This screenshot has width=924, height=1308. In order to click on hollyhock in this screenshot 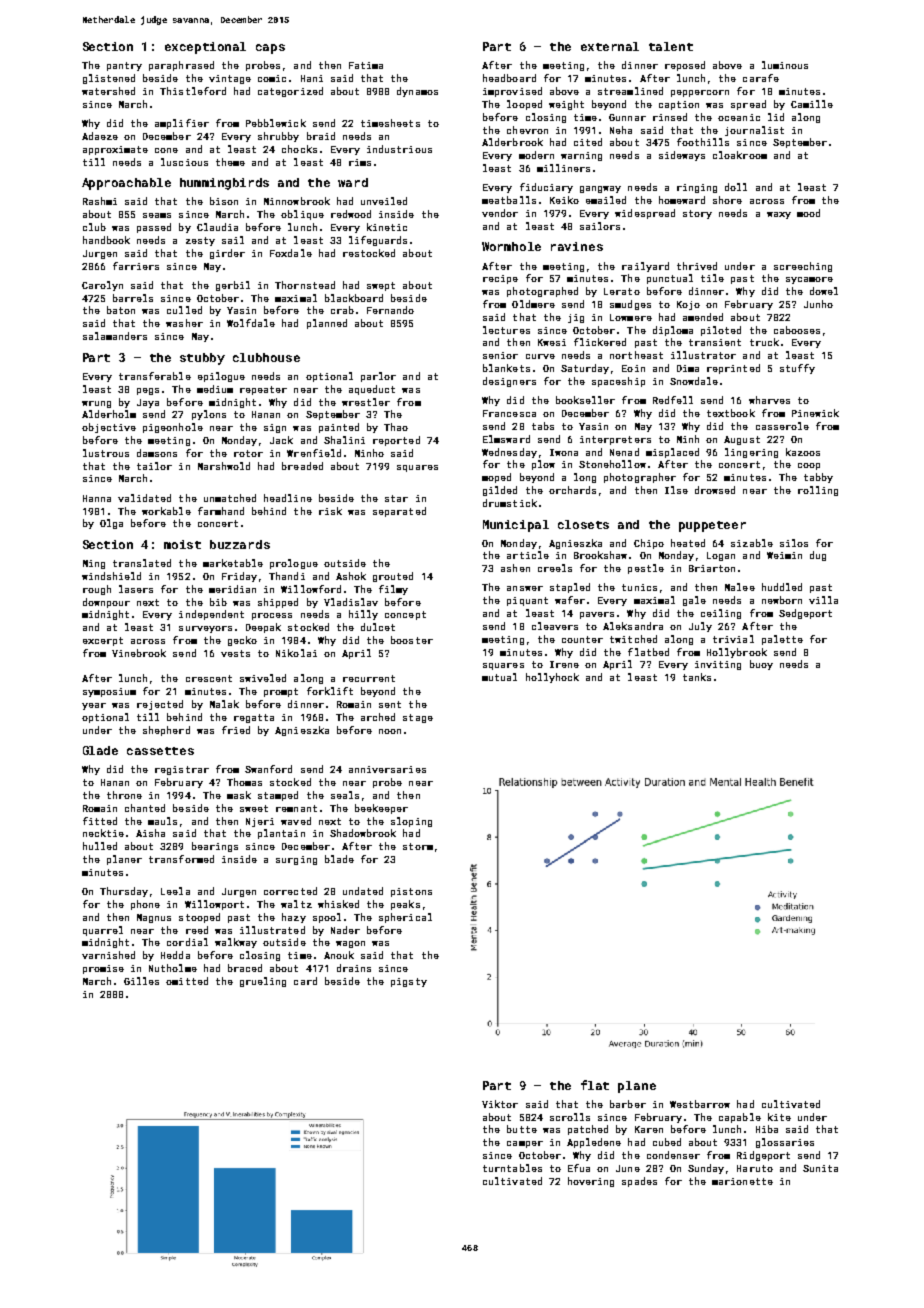, I will do `click(552, 678)`.
